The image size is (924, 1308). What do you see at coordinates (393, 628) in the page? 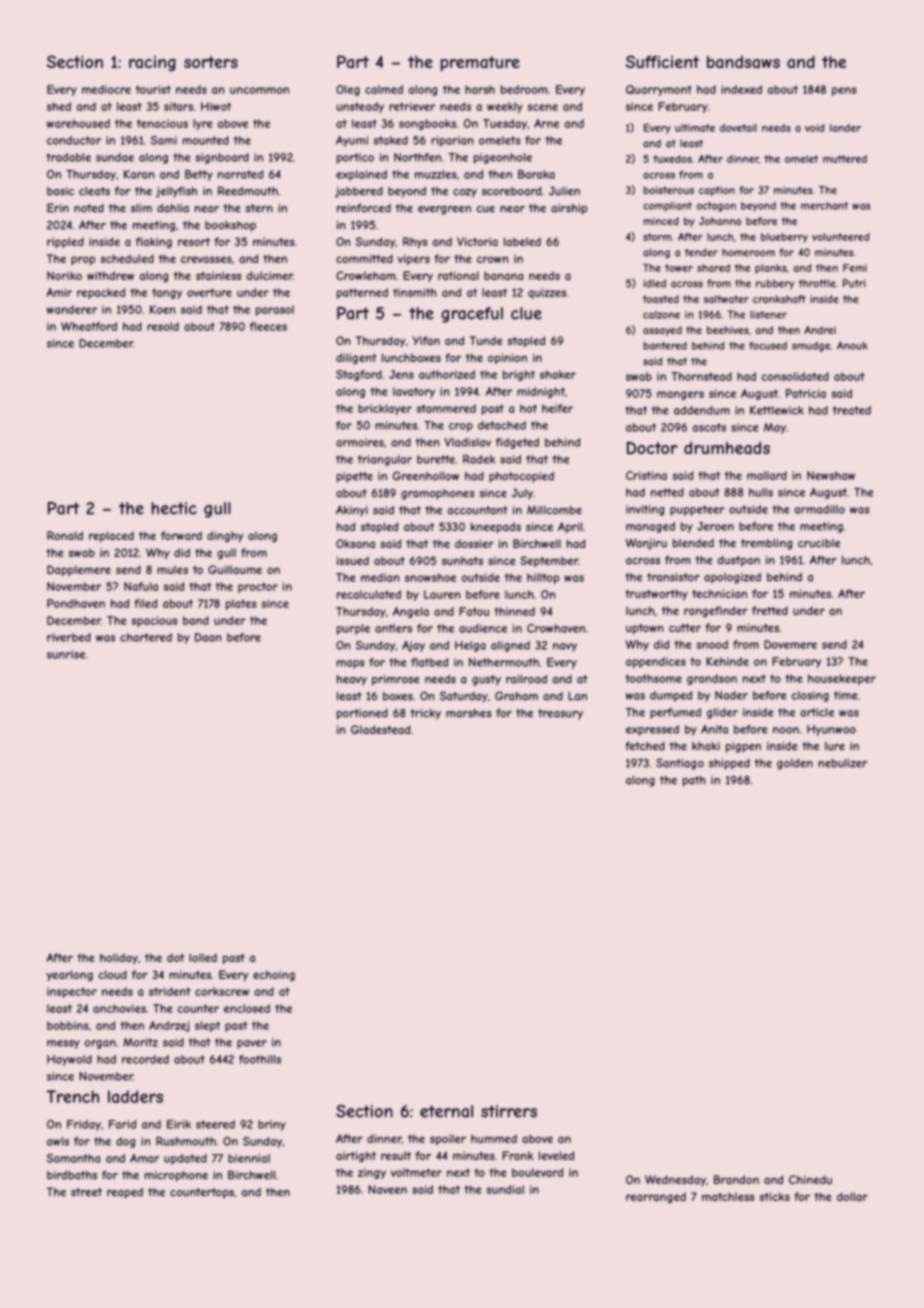
I see `antlers` at bounding box center [393, 628].
